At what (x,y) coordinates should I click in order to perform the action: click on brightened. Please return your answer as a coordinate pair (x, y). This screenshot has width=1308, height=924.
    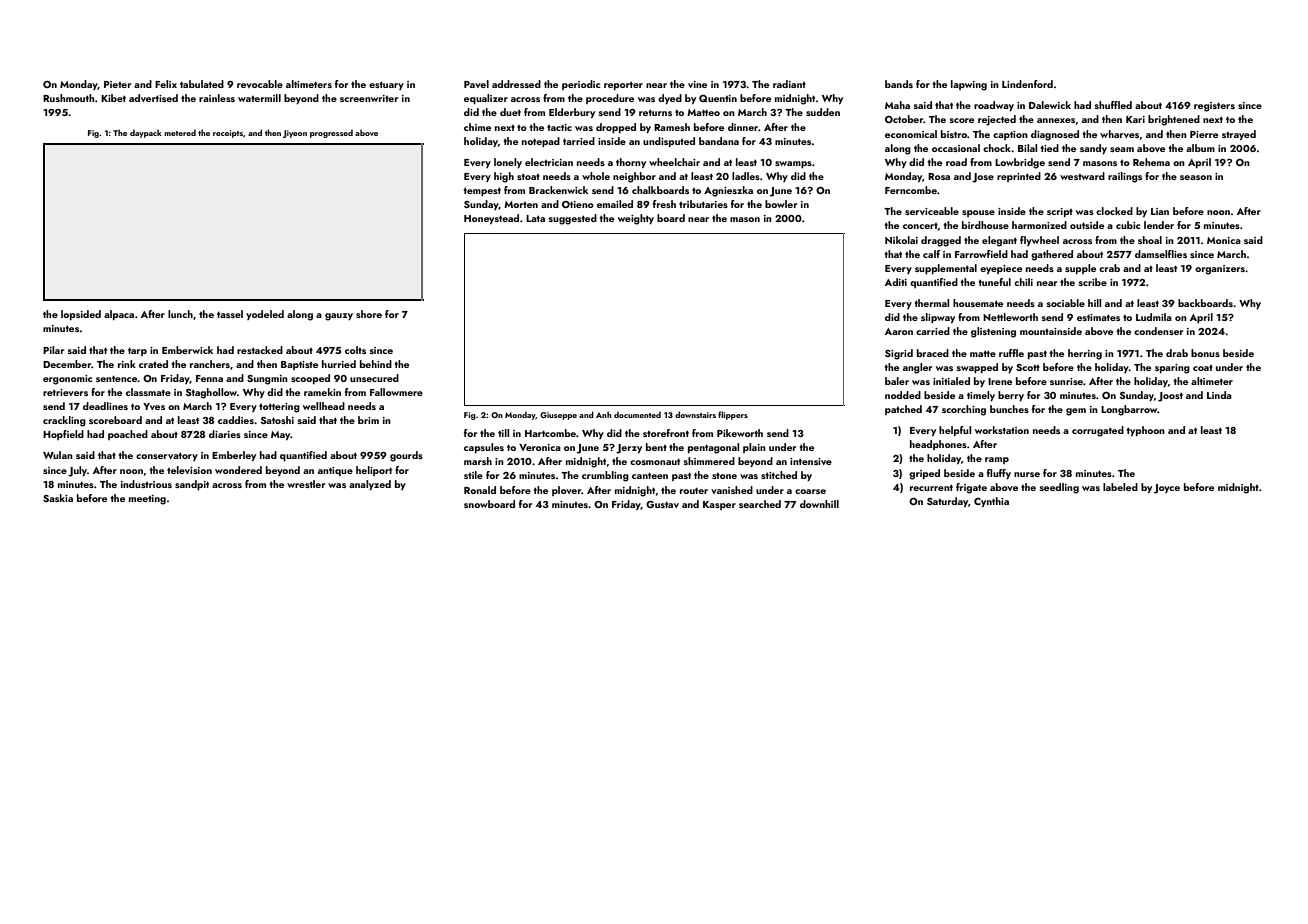
    Looking at the image, I should click on (1174, 120).
